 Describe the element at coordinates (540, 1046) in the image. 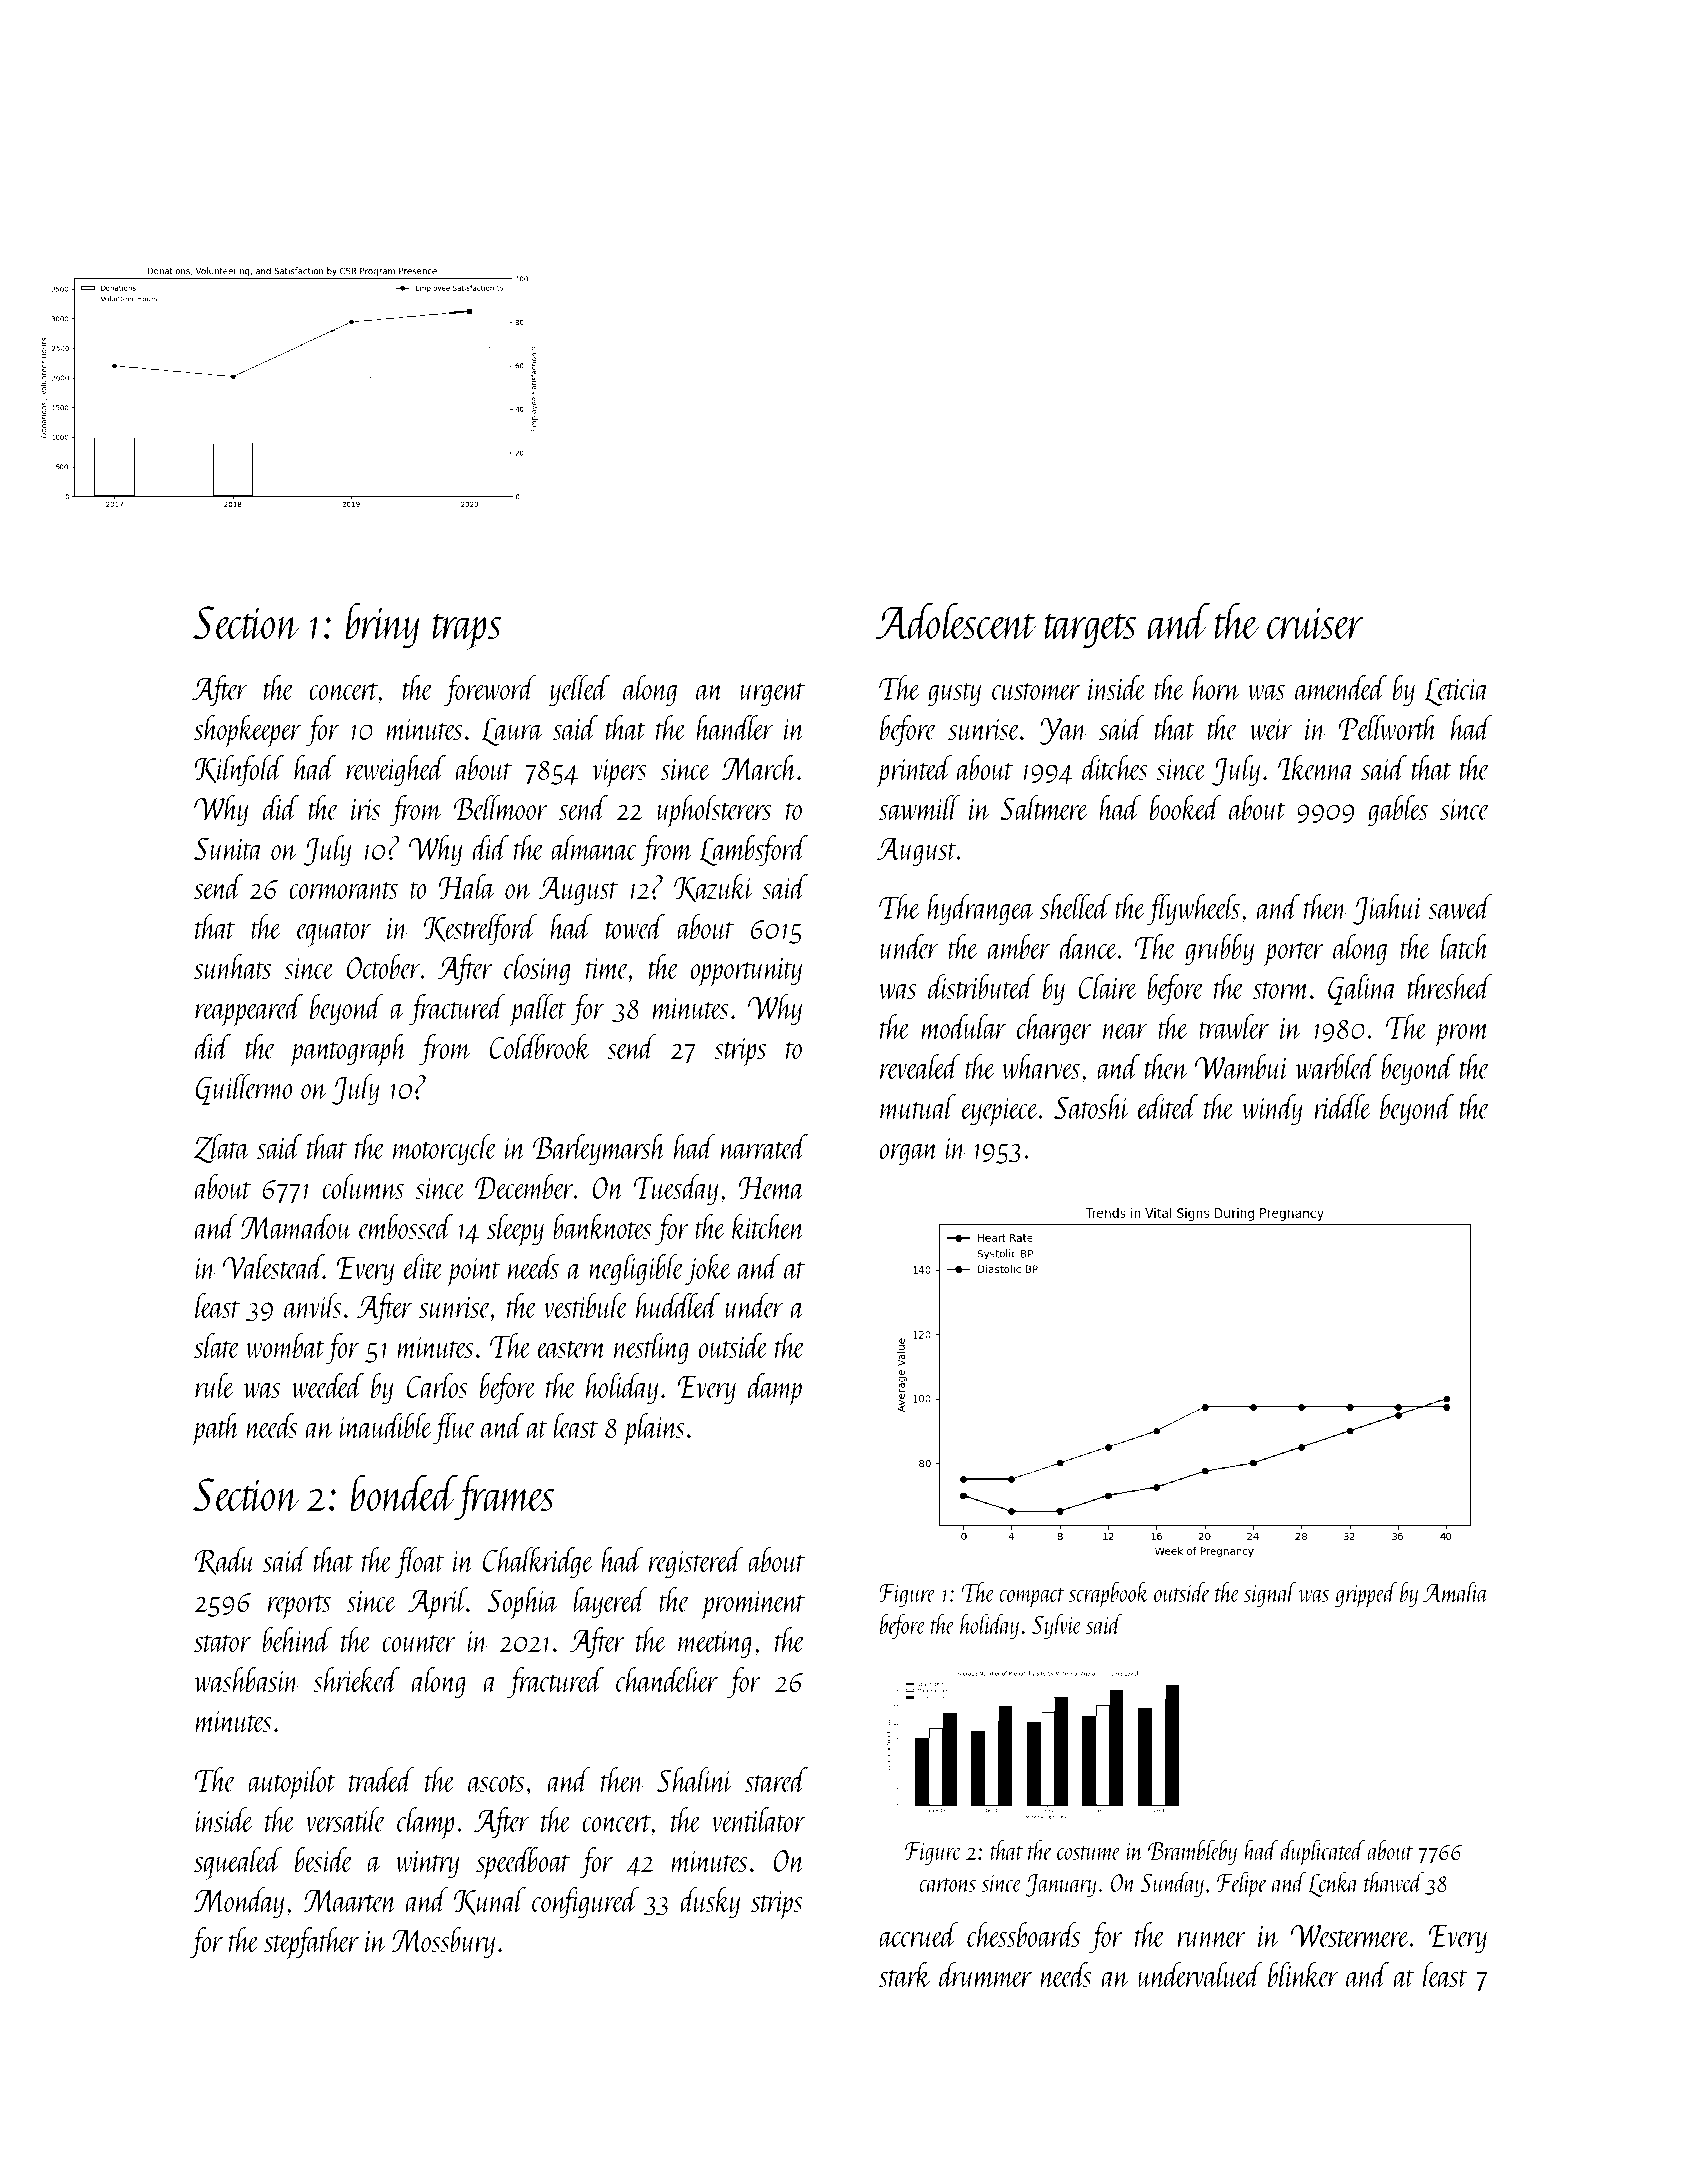

I see `Coldbrook` at that location.
